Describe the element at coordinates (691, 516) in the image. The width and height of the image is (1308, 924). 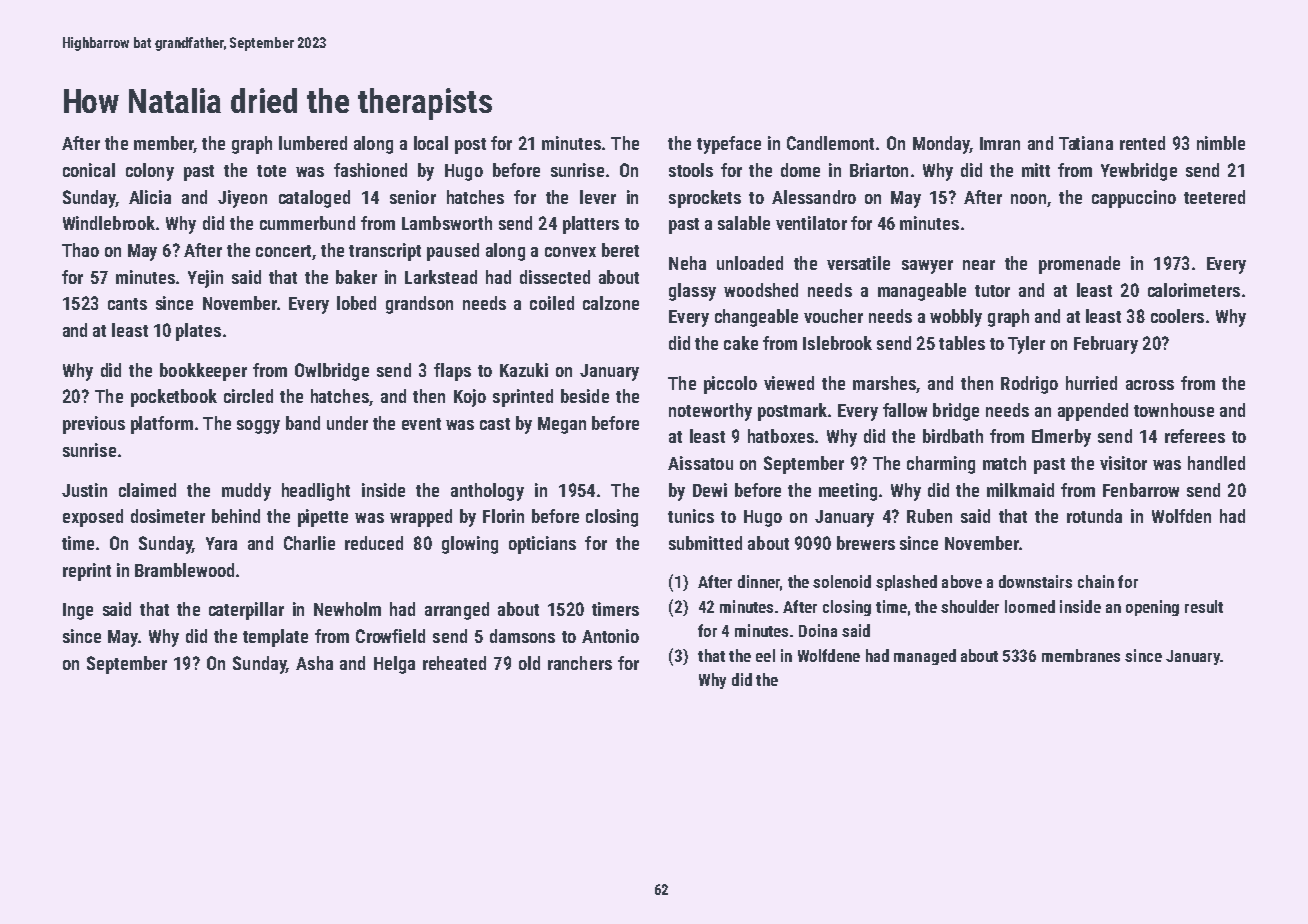
I see `tunics` at that location.
